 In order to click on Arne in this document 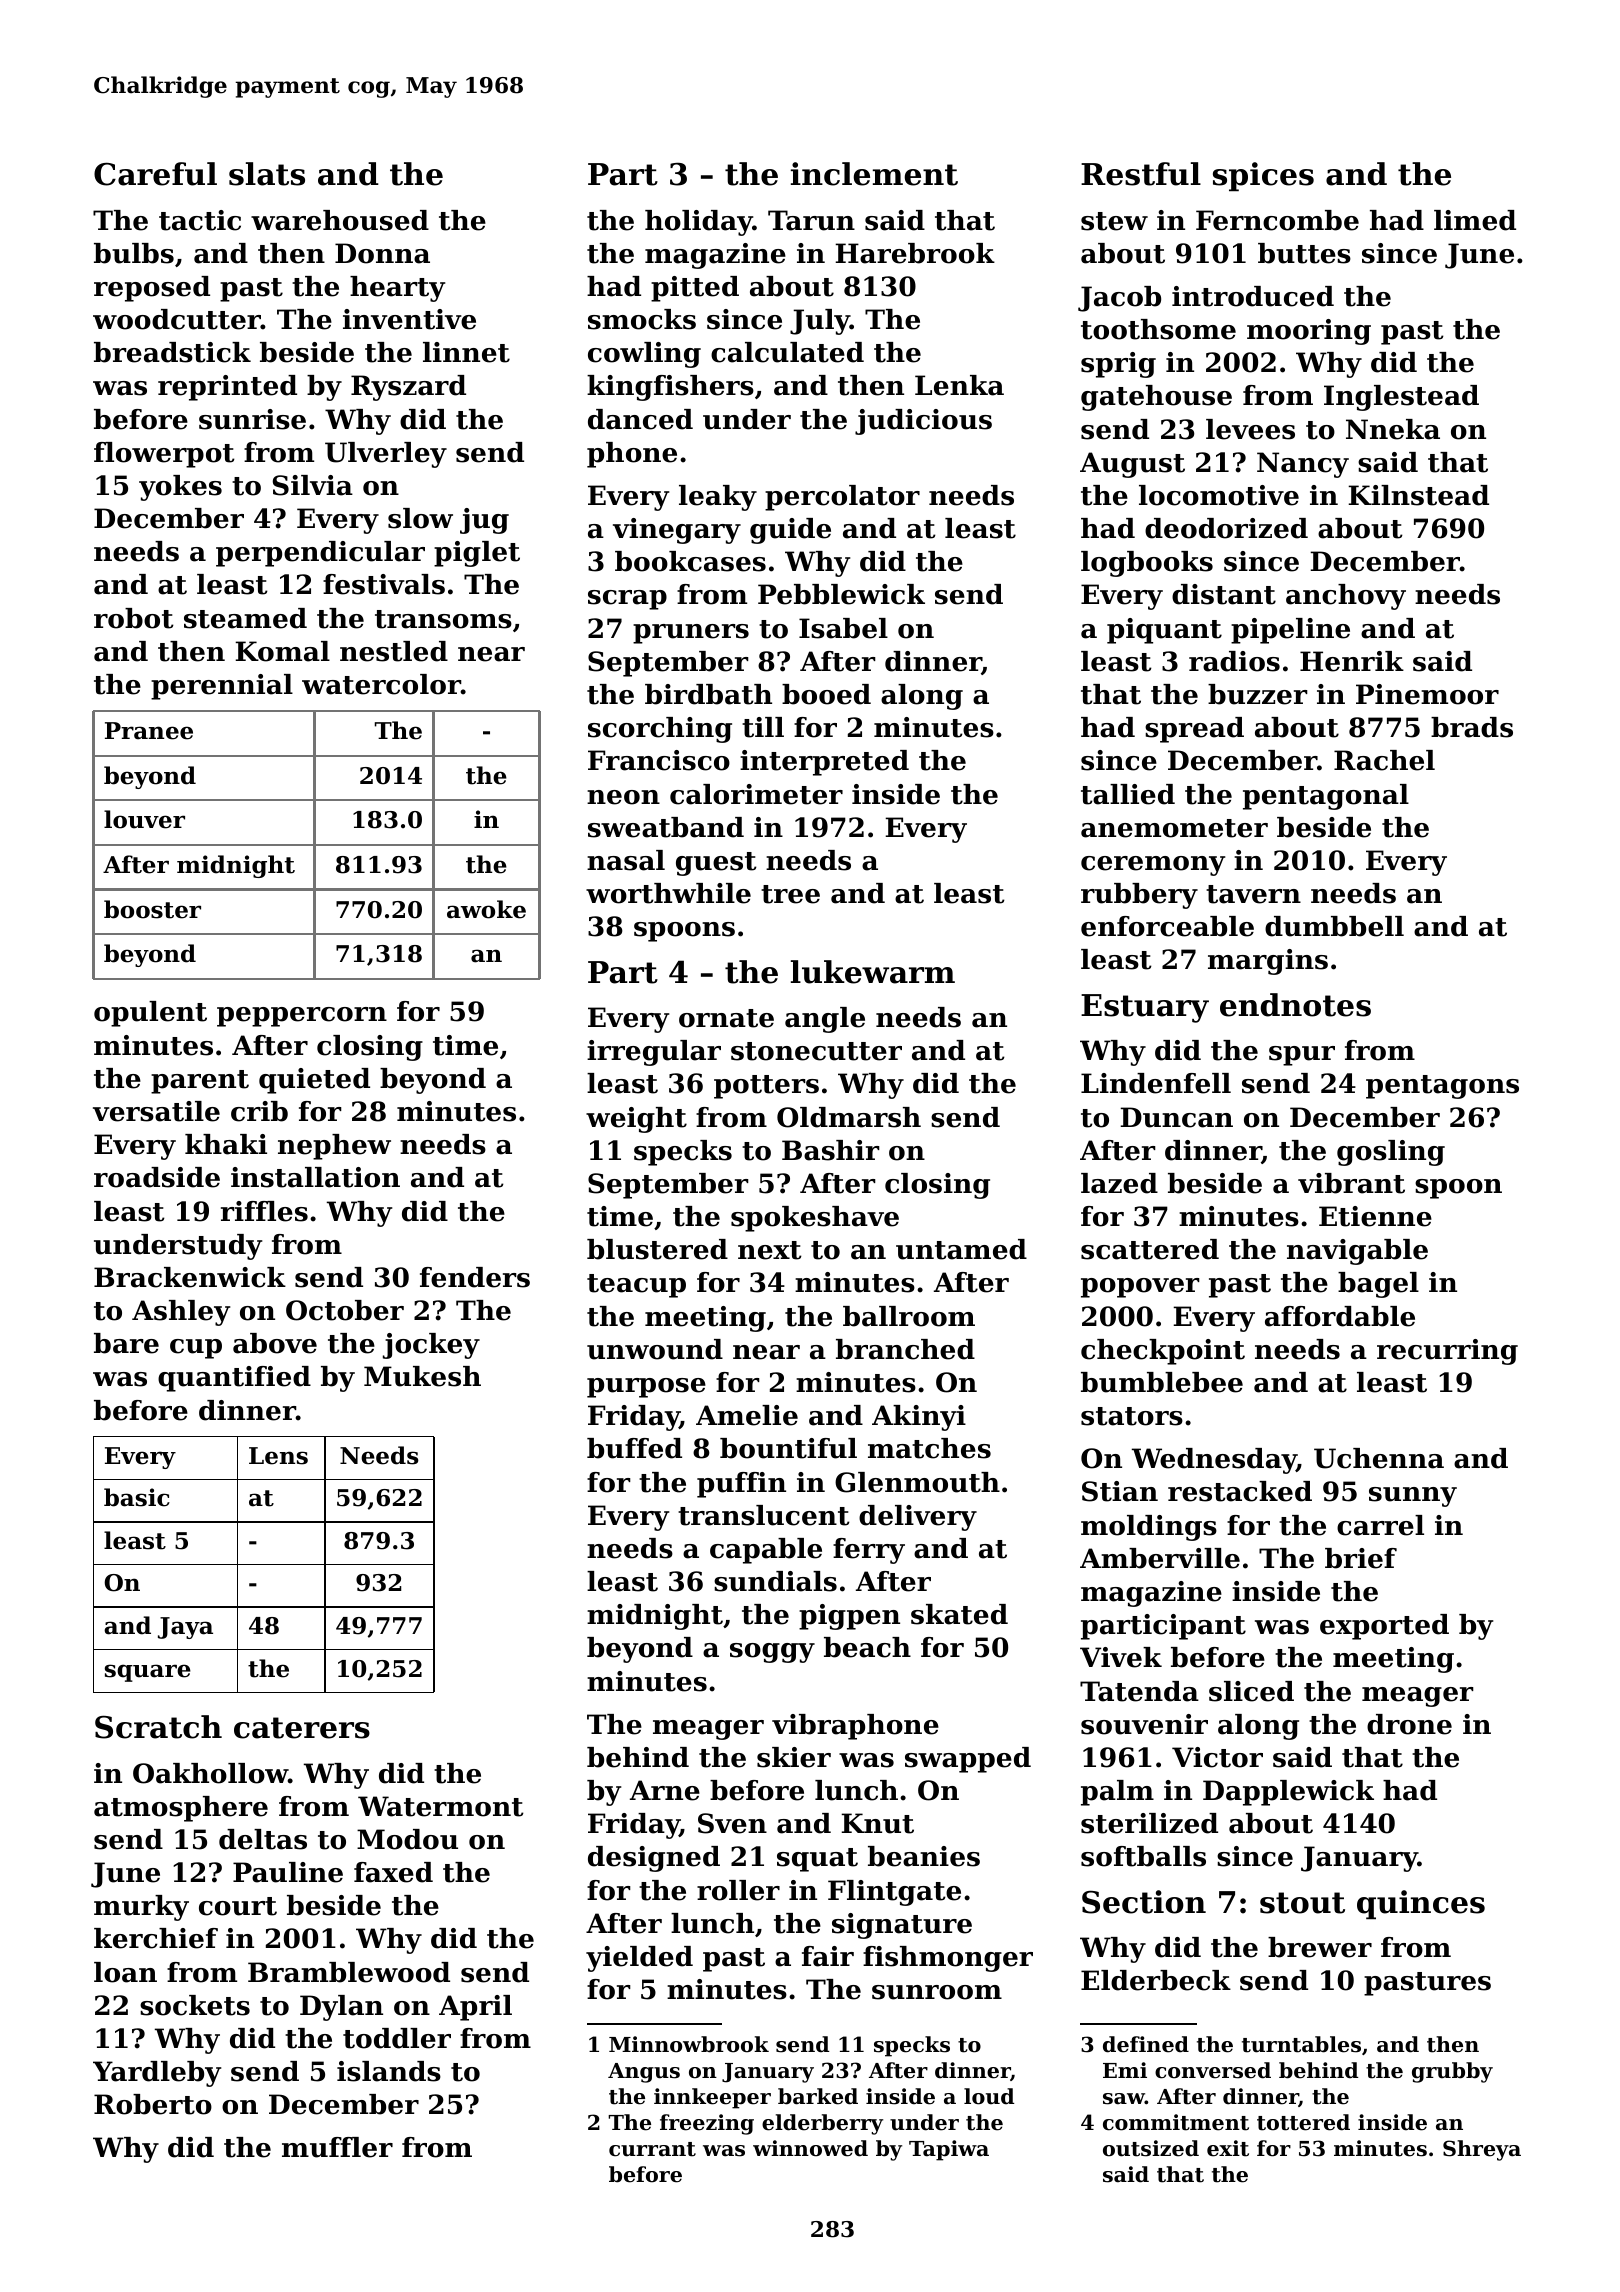, I will do `click(665, 1790)`.
